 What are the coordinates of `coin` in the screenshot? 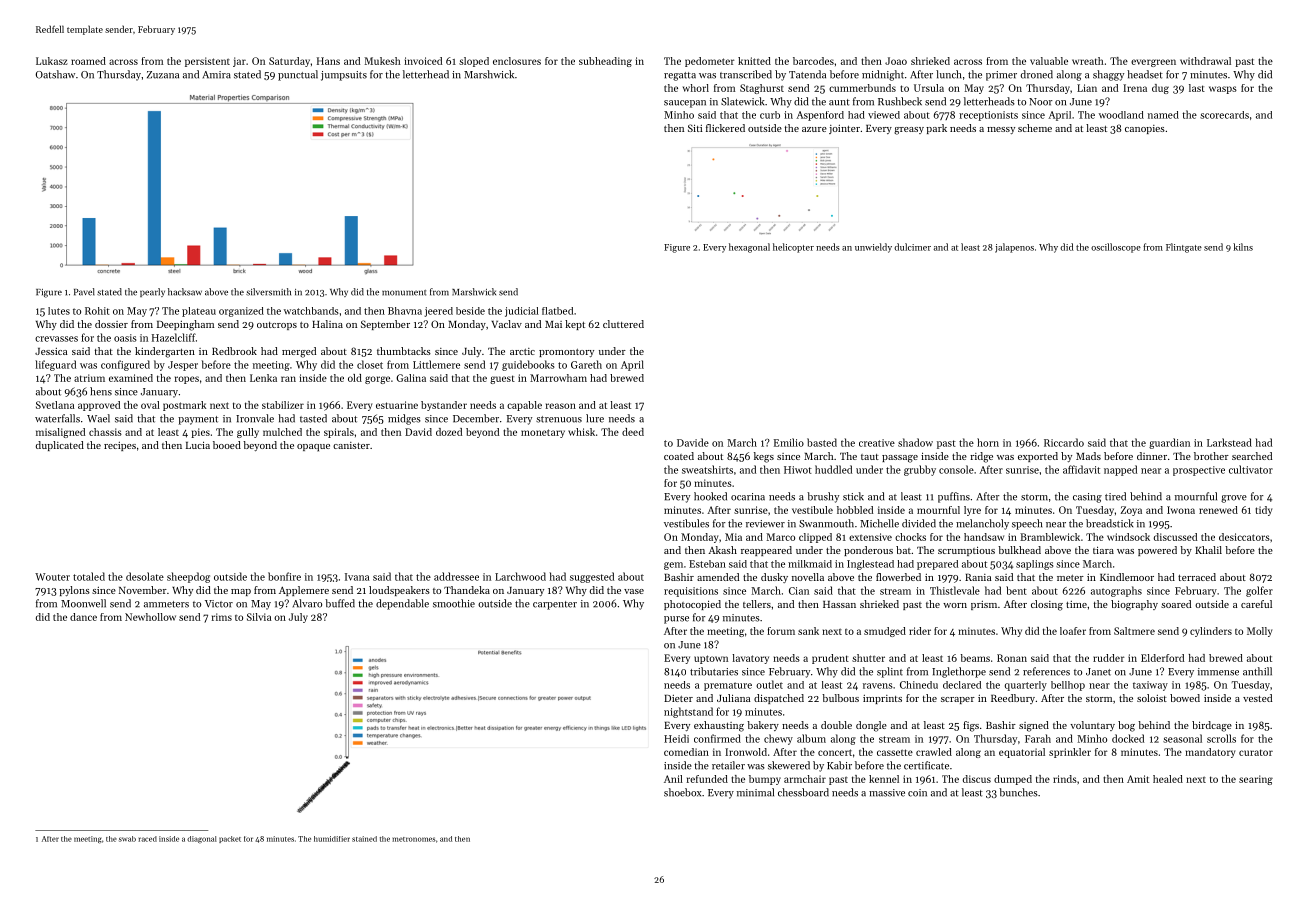 It's located at (917, 793).
